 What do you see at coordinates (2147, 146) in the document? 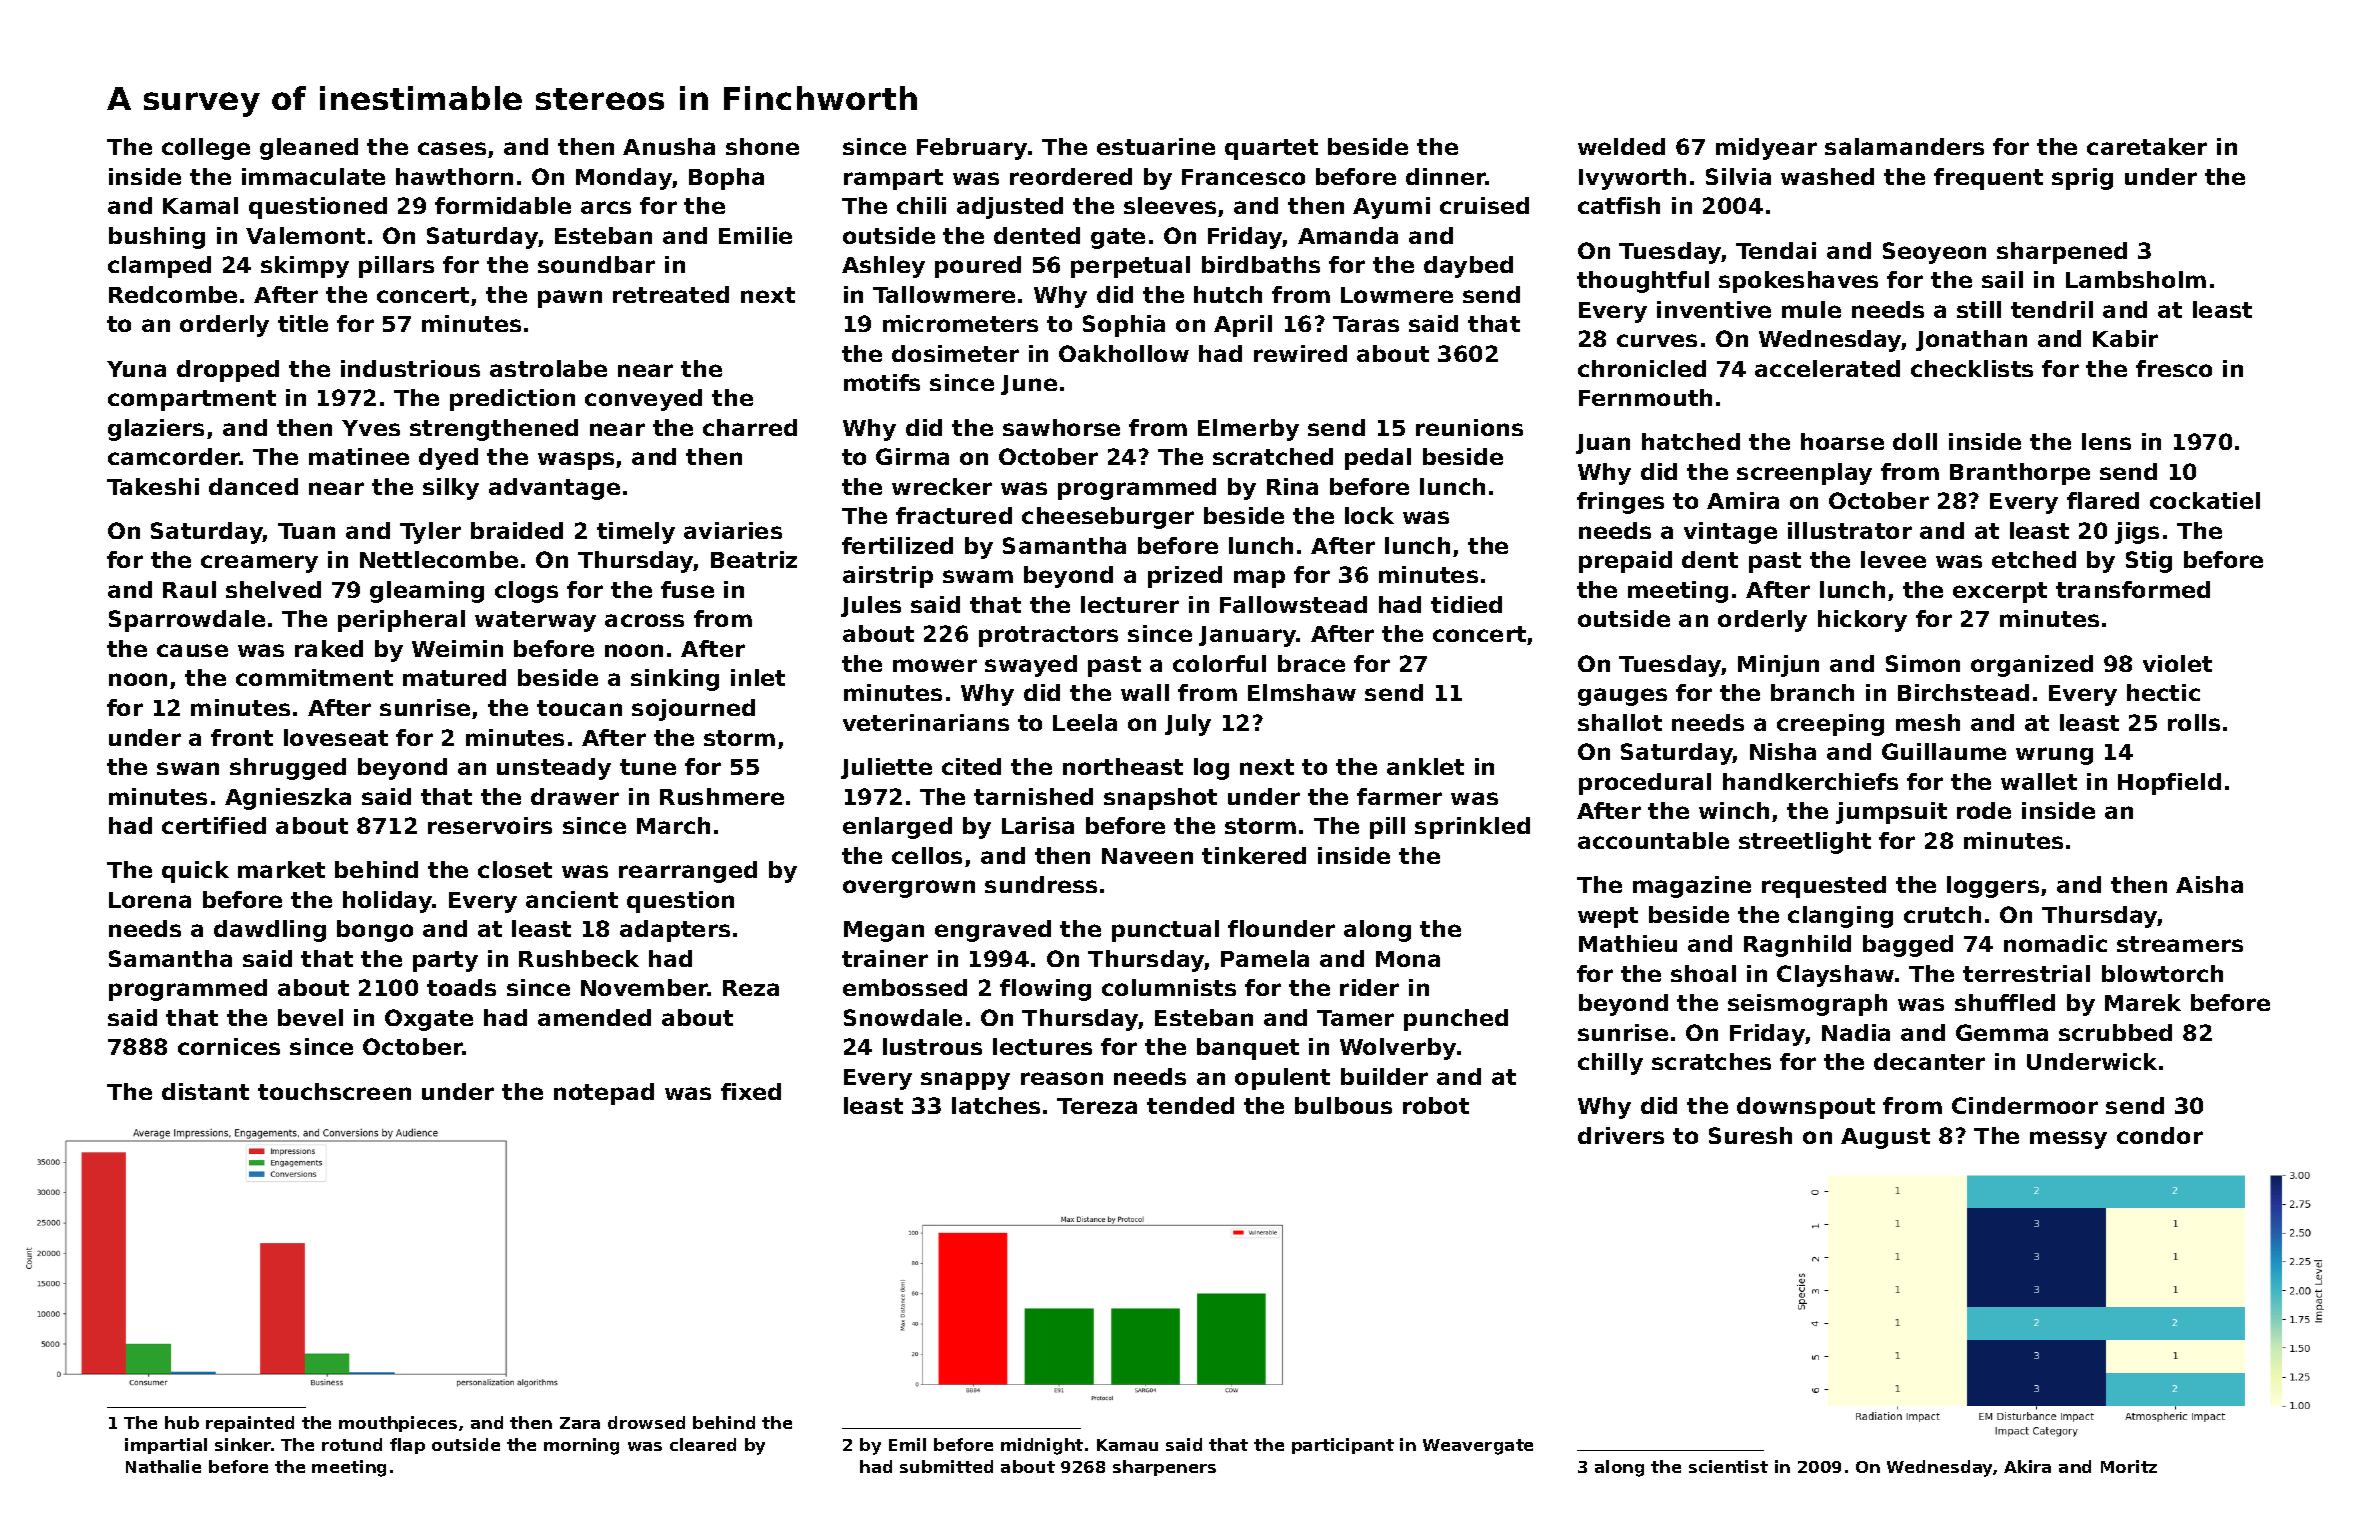
I see `caretaker` at bounding box center [2147, 146].
